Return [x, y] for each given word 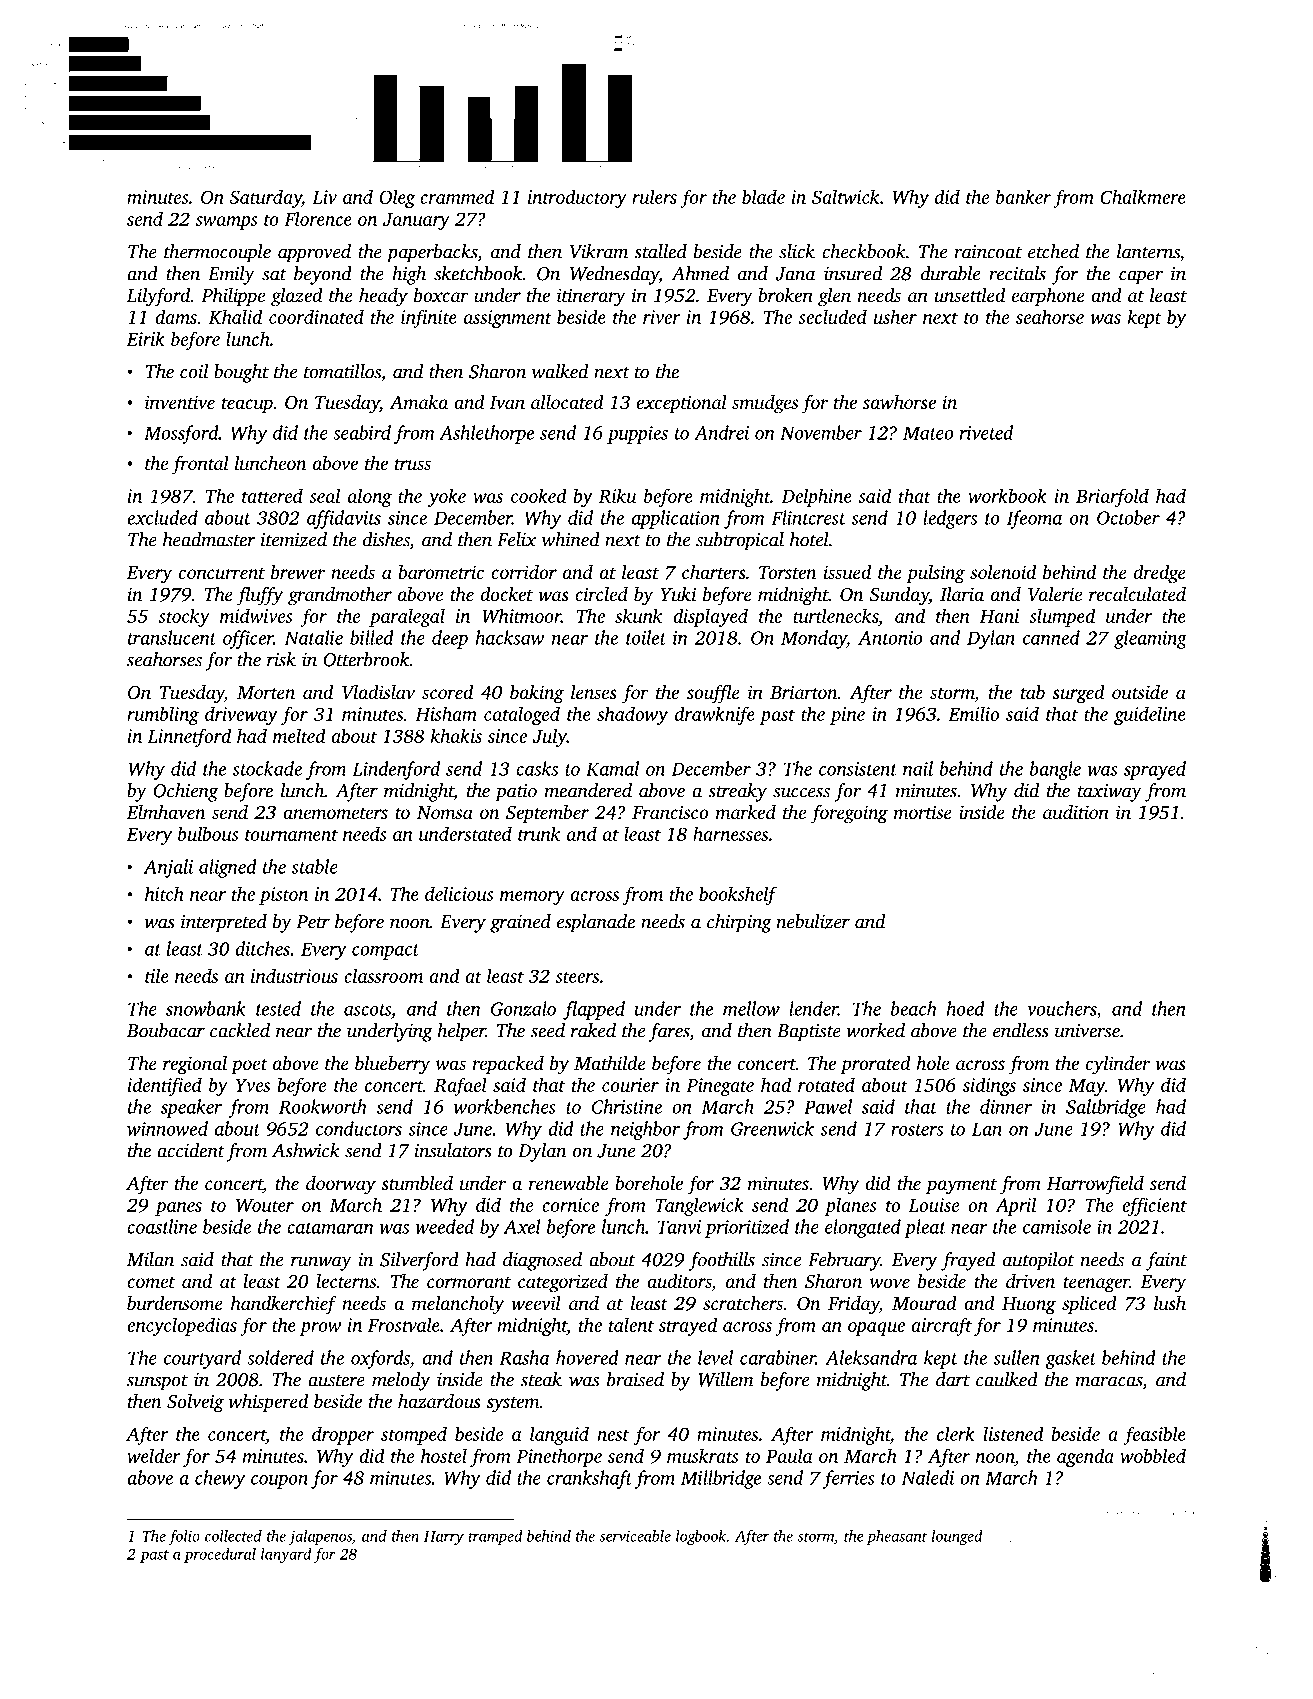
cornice [570, 1205]
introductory [577, 198]
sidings [989, 1086]
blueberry [392, 1065]
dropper [343, 1435]
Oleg [397, 198]
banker [1023, 196]
